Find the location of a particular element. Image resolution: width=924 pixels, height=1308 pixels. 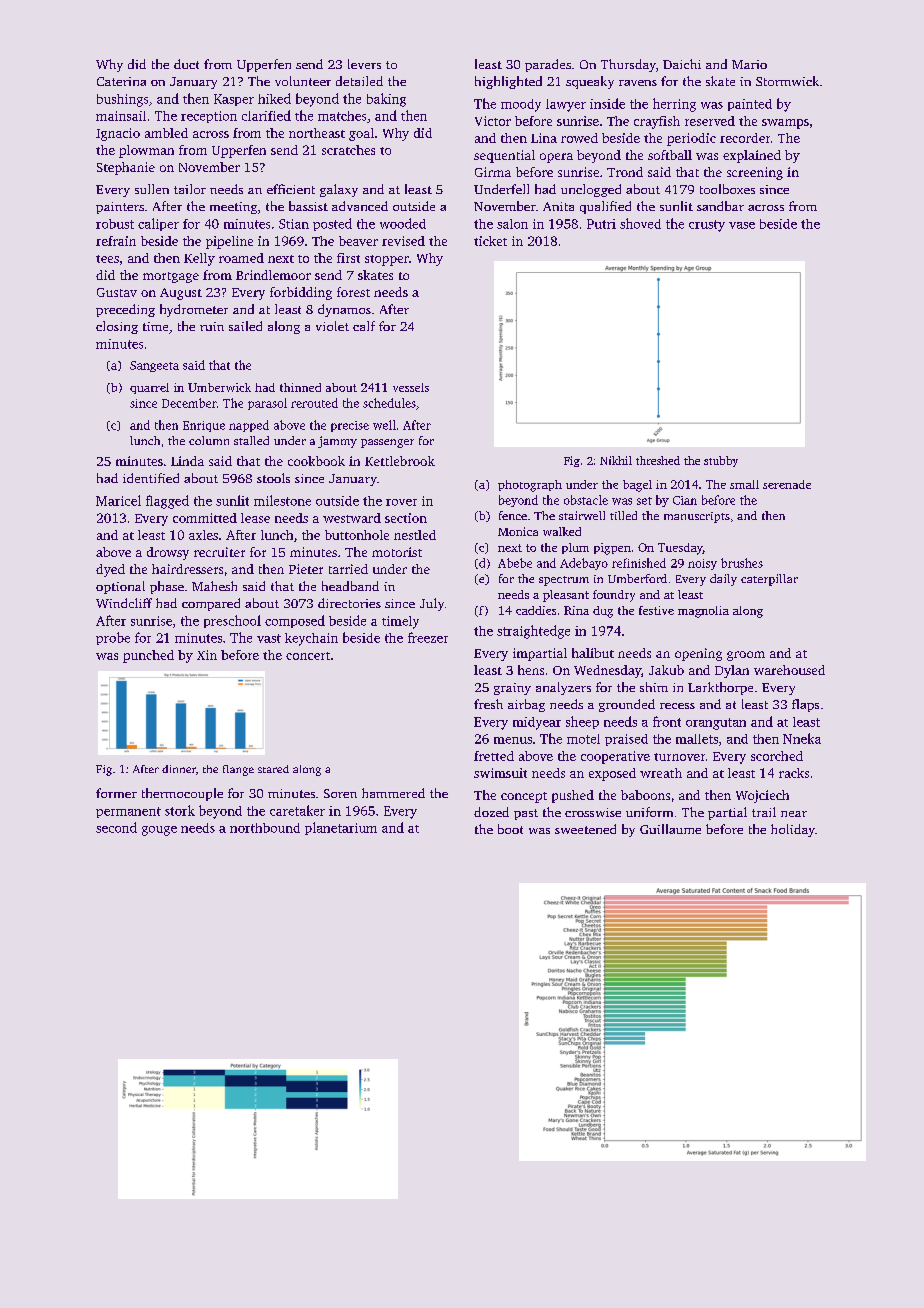

magnolia is located at coordinates (703, 612).
